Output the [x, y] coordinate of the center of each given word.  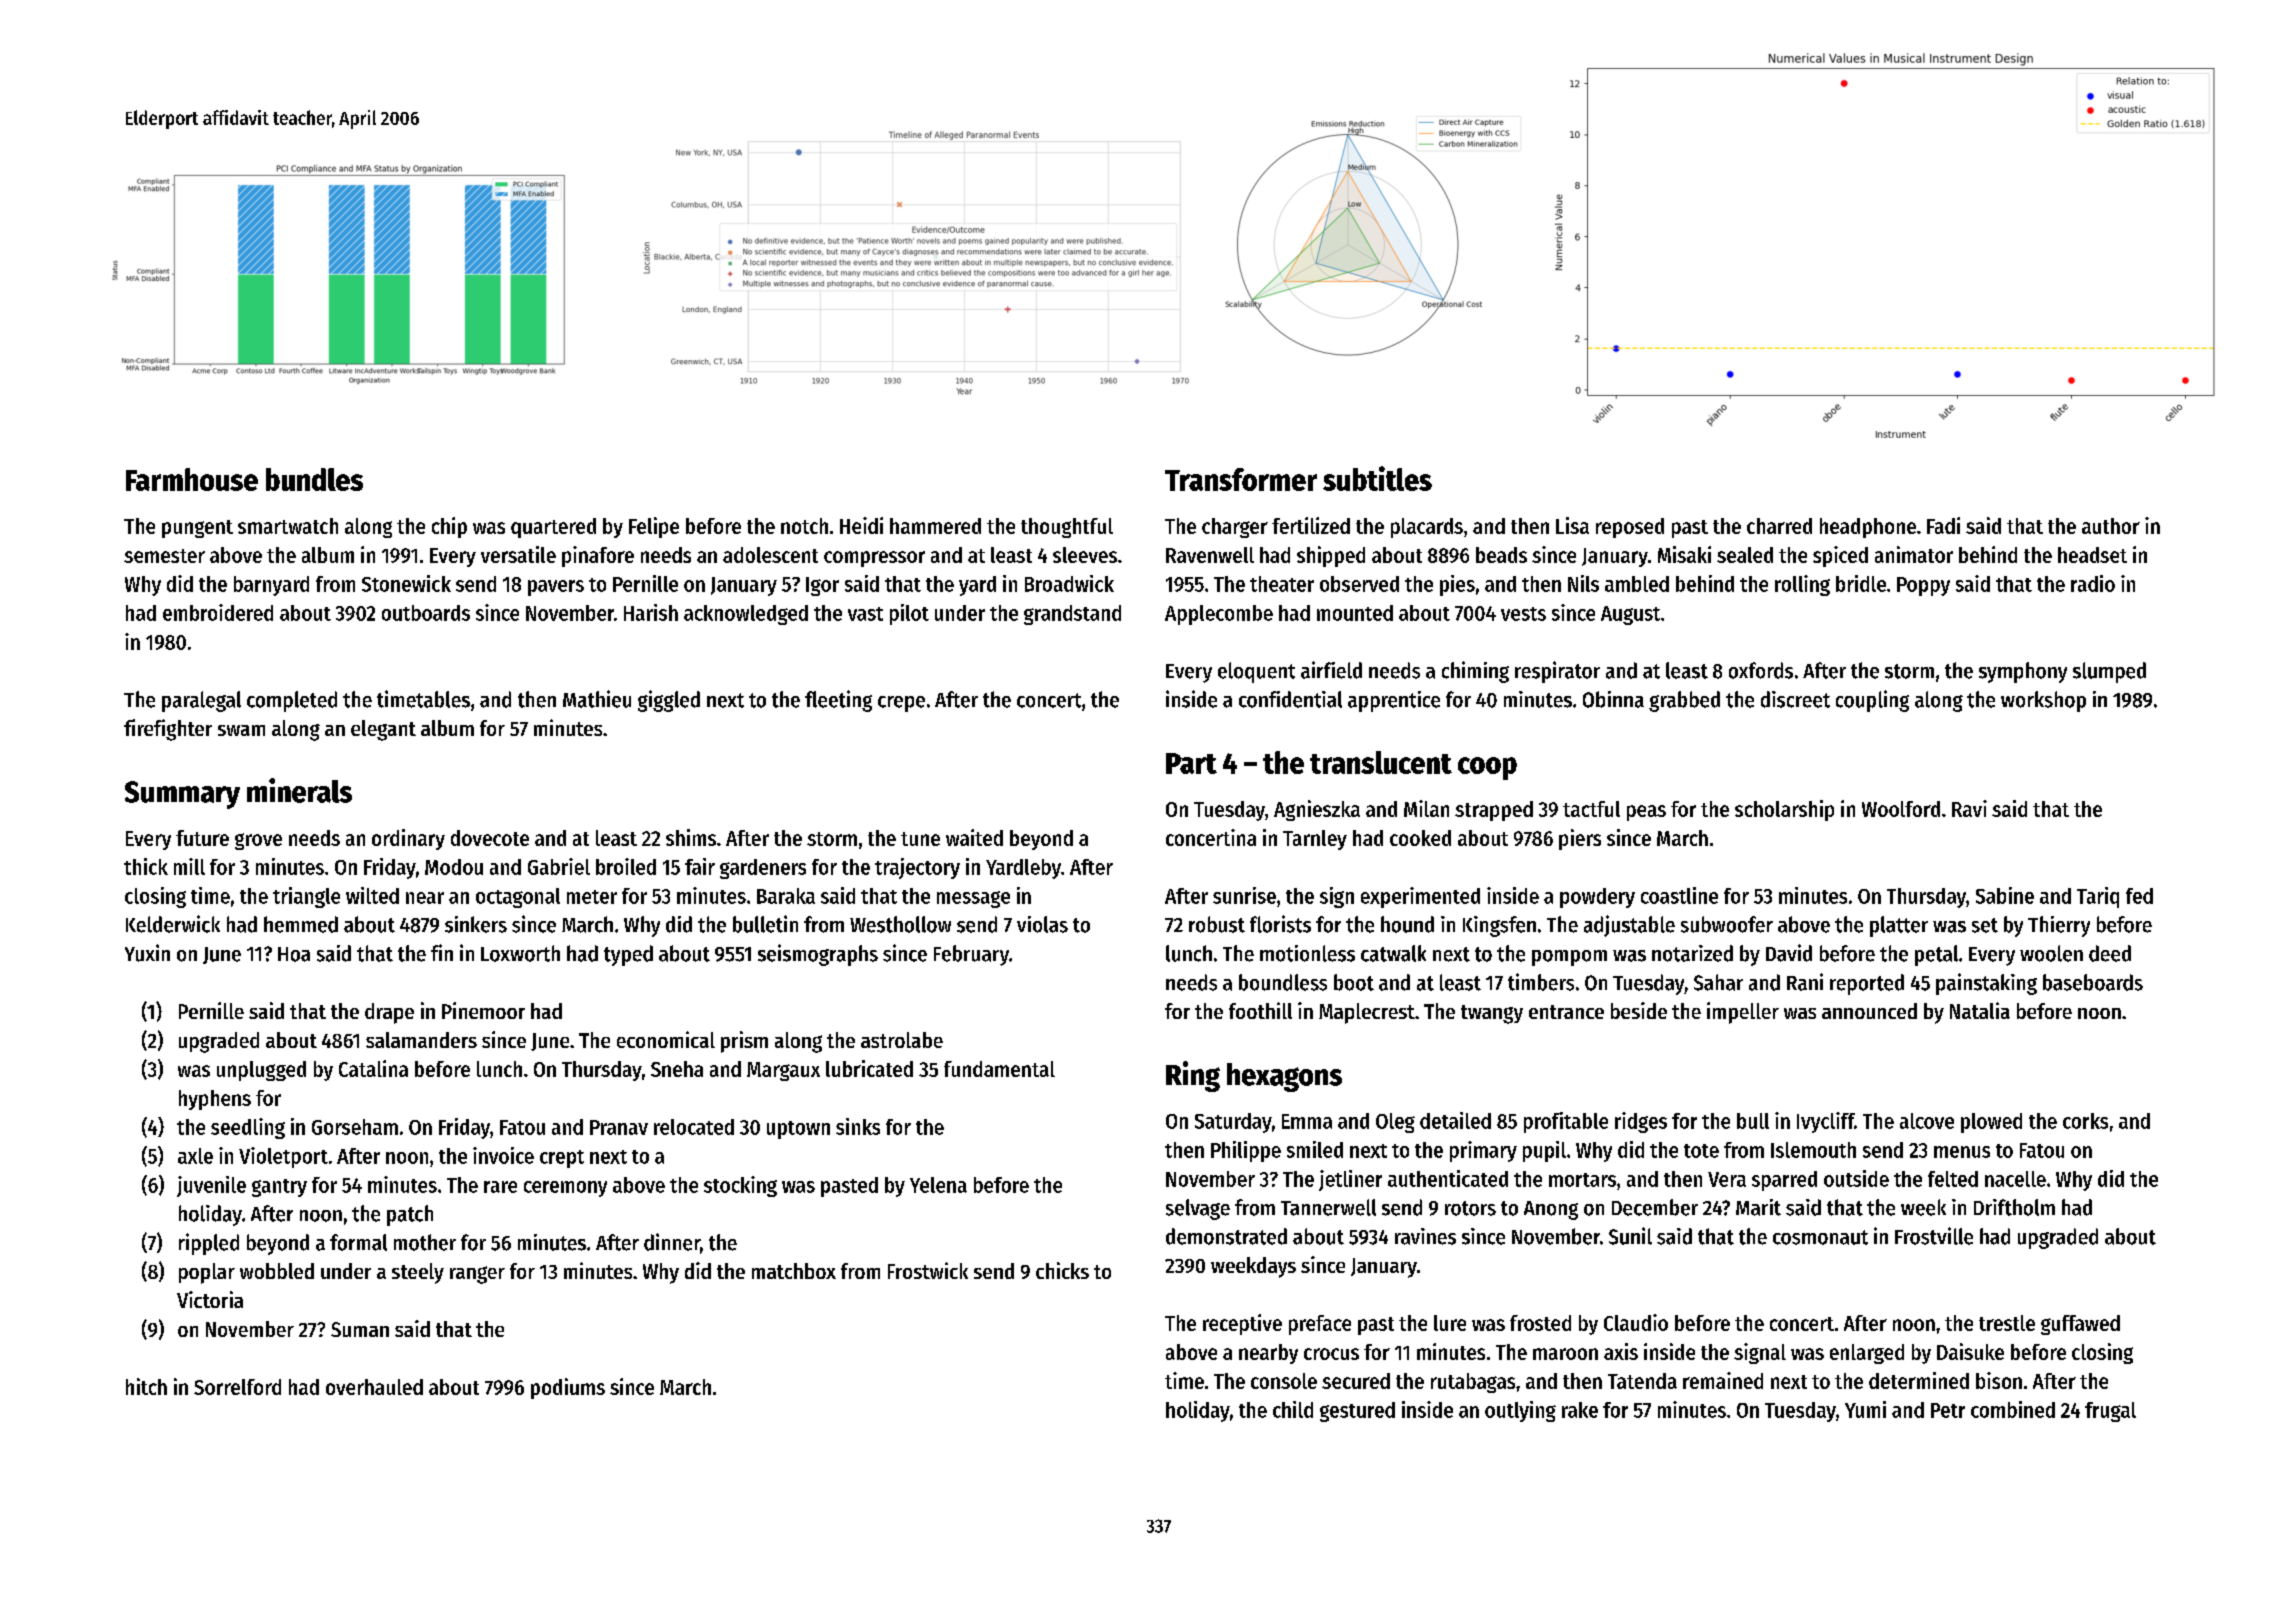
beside [1639, 1010]
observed [1359, 584]
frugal [2110, 1412]
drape [389, 1013]
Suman [360, 1329]
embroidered [218, 612]
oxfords [1761, 670]
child [1293, 1409]
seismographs [818, 955]
